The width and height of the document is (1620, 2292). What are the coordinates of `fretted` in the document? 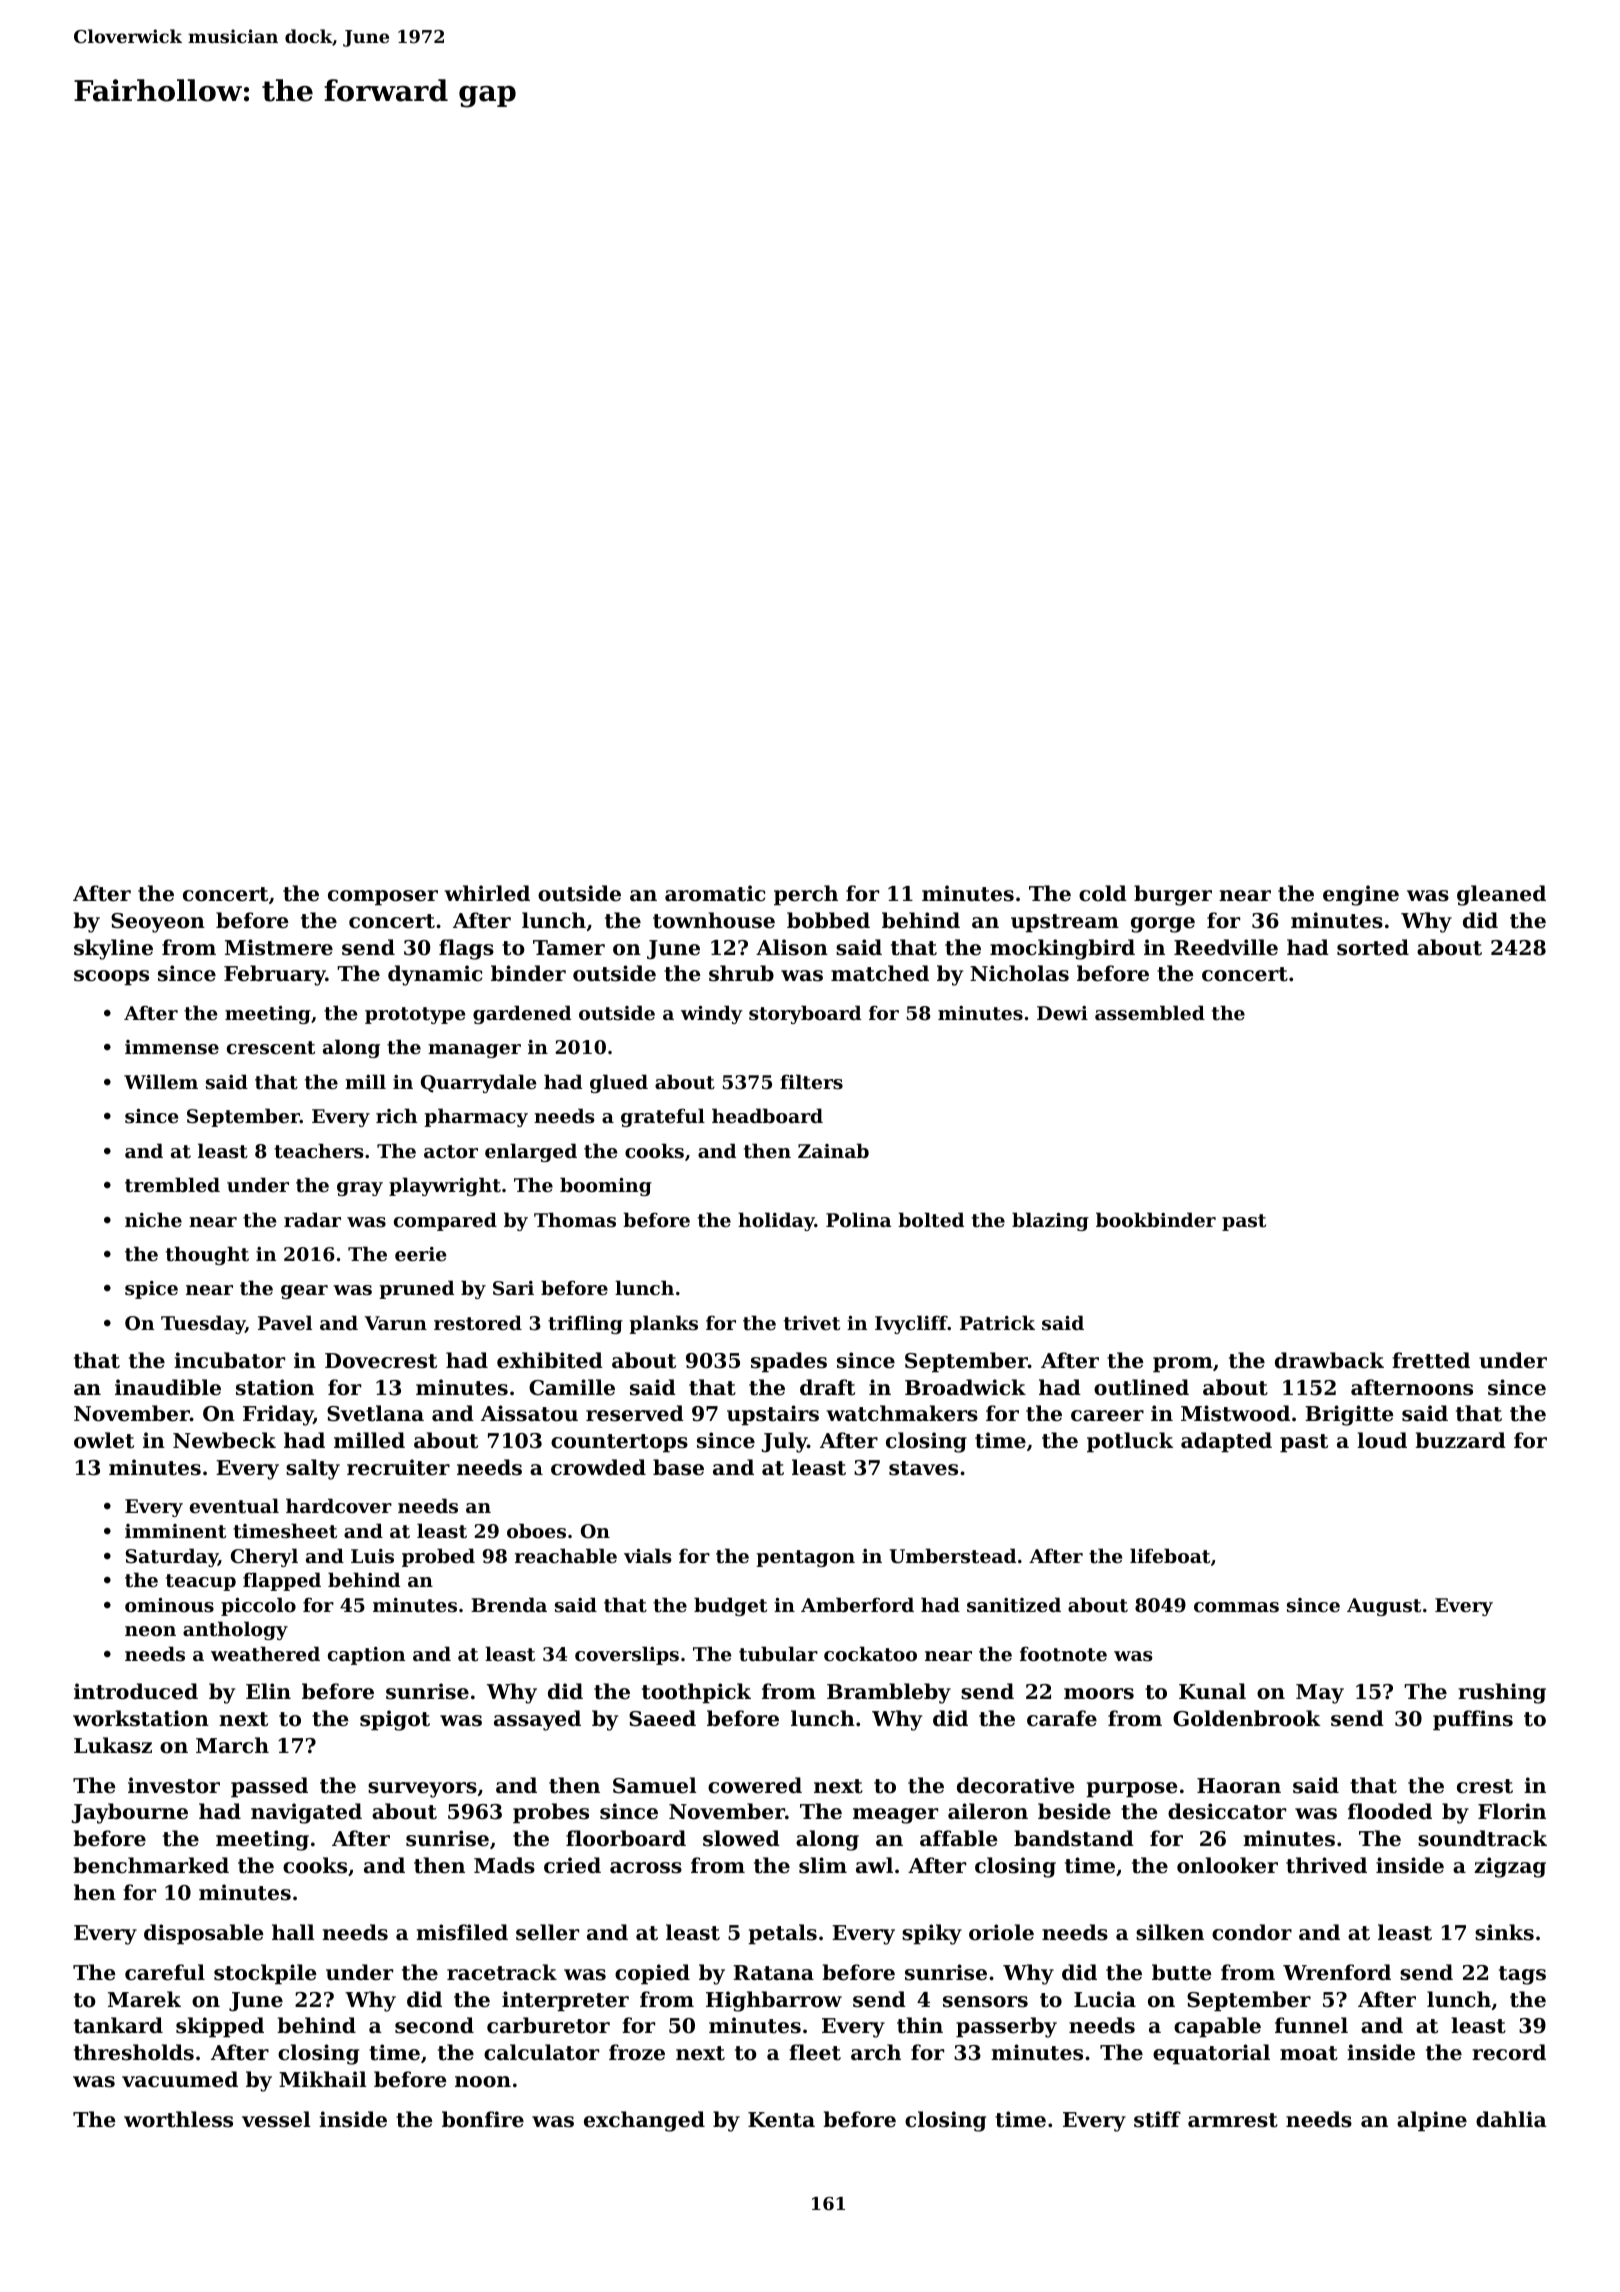 It's located at (1431, 1360).
